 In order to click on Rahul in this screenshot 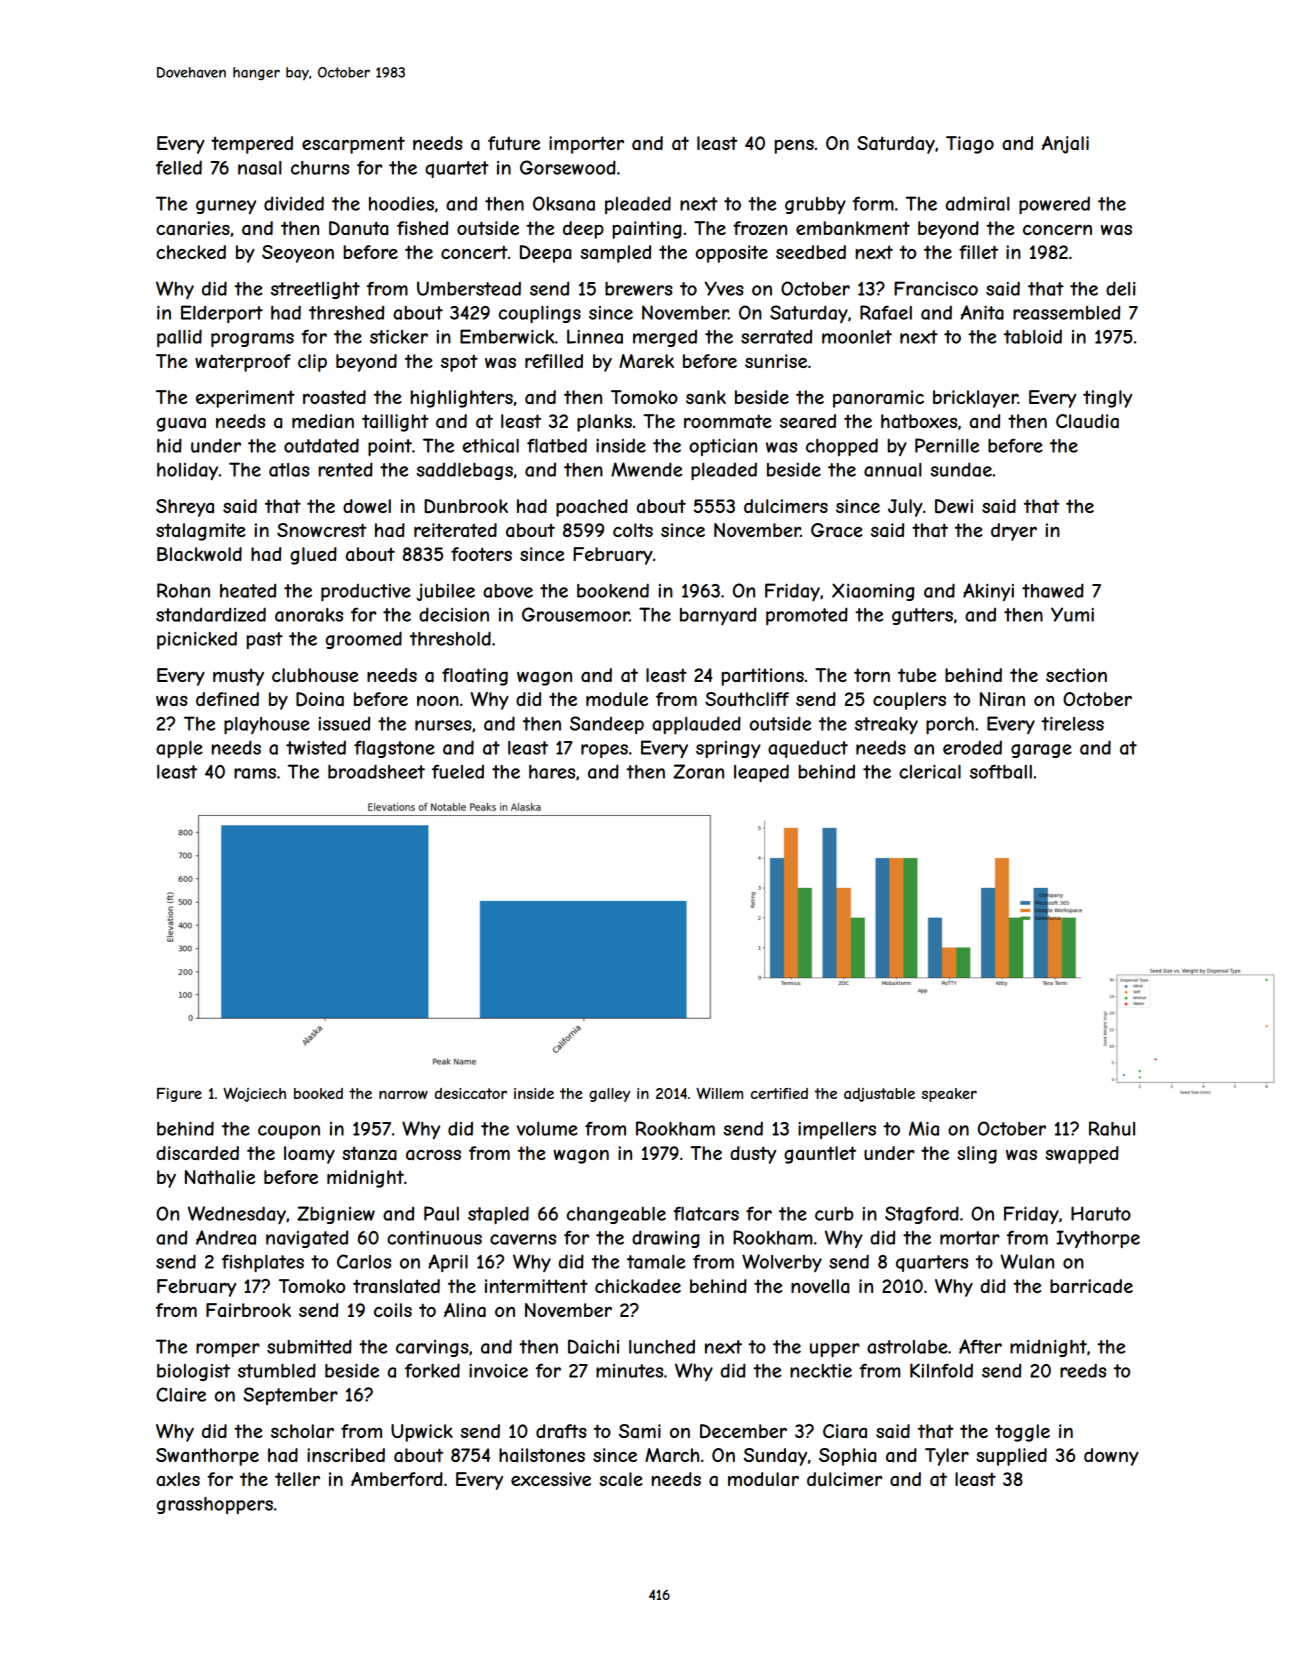, I will do `click(1112, 1128)`.
